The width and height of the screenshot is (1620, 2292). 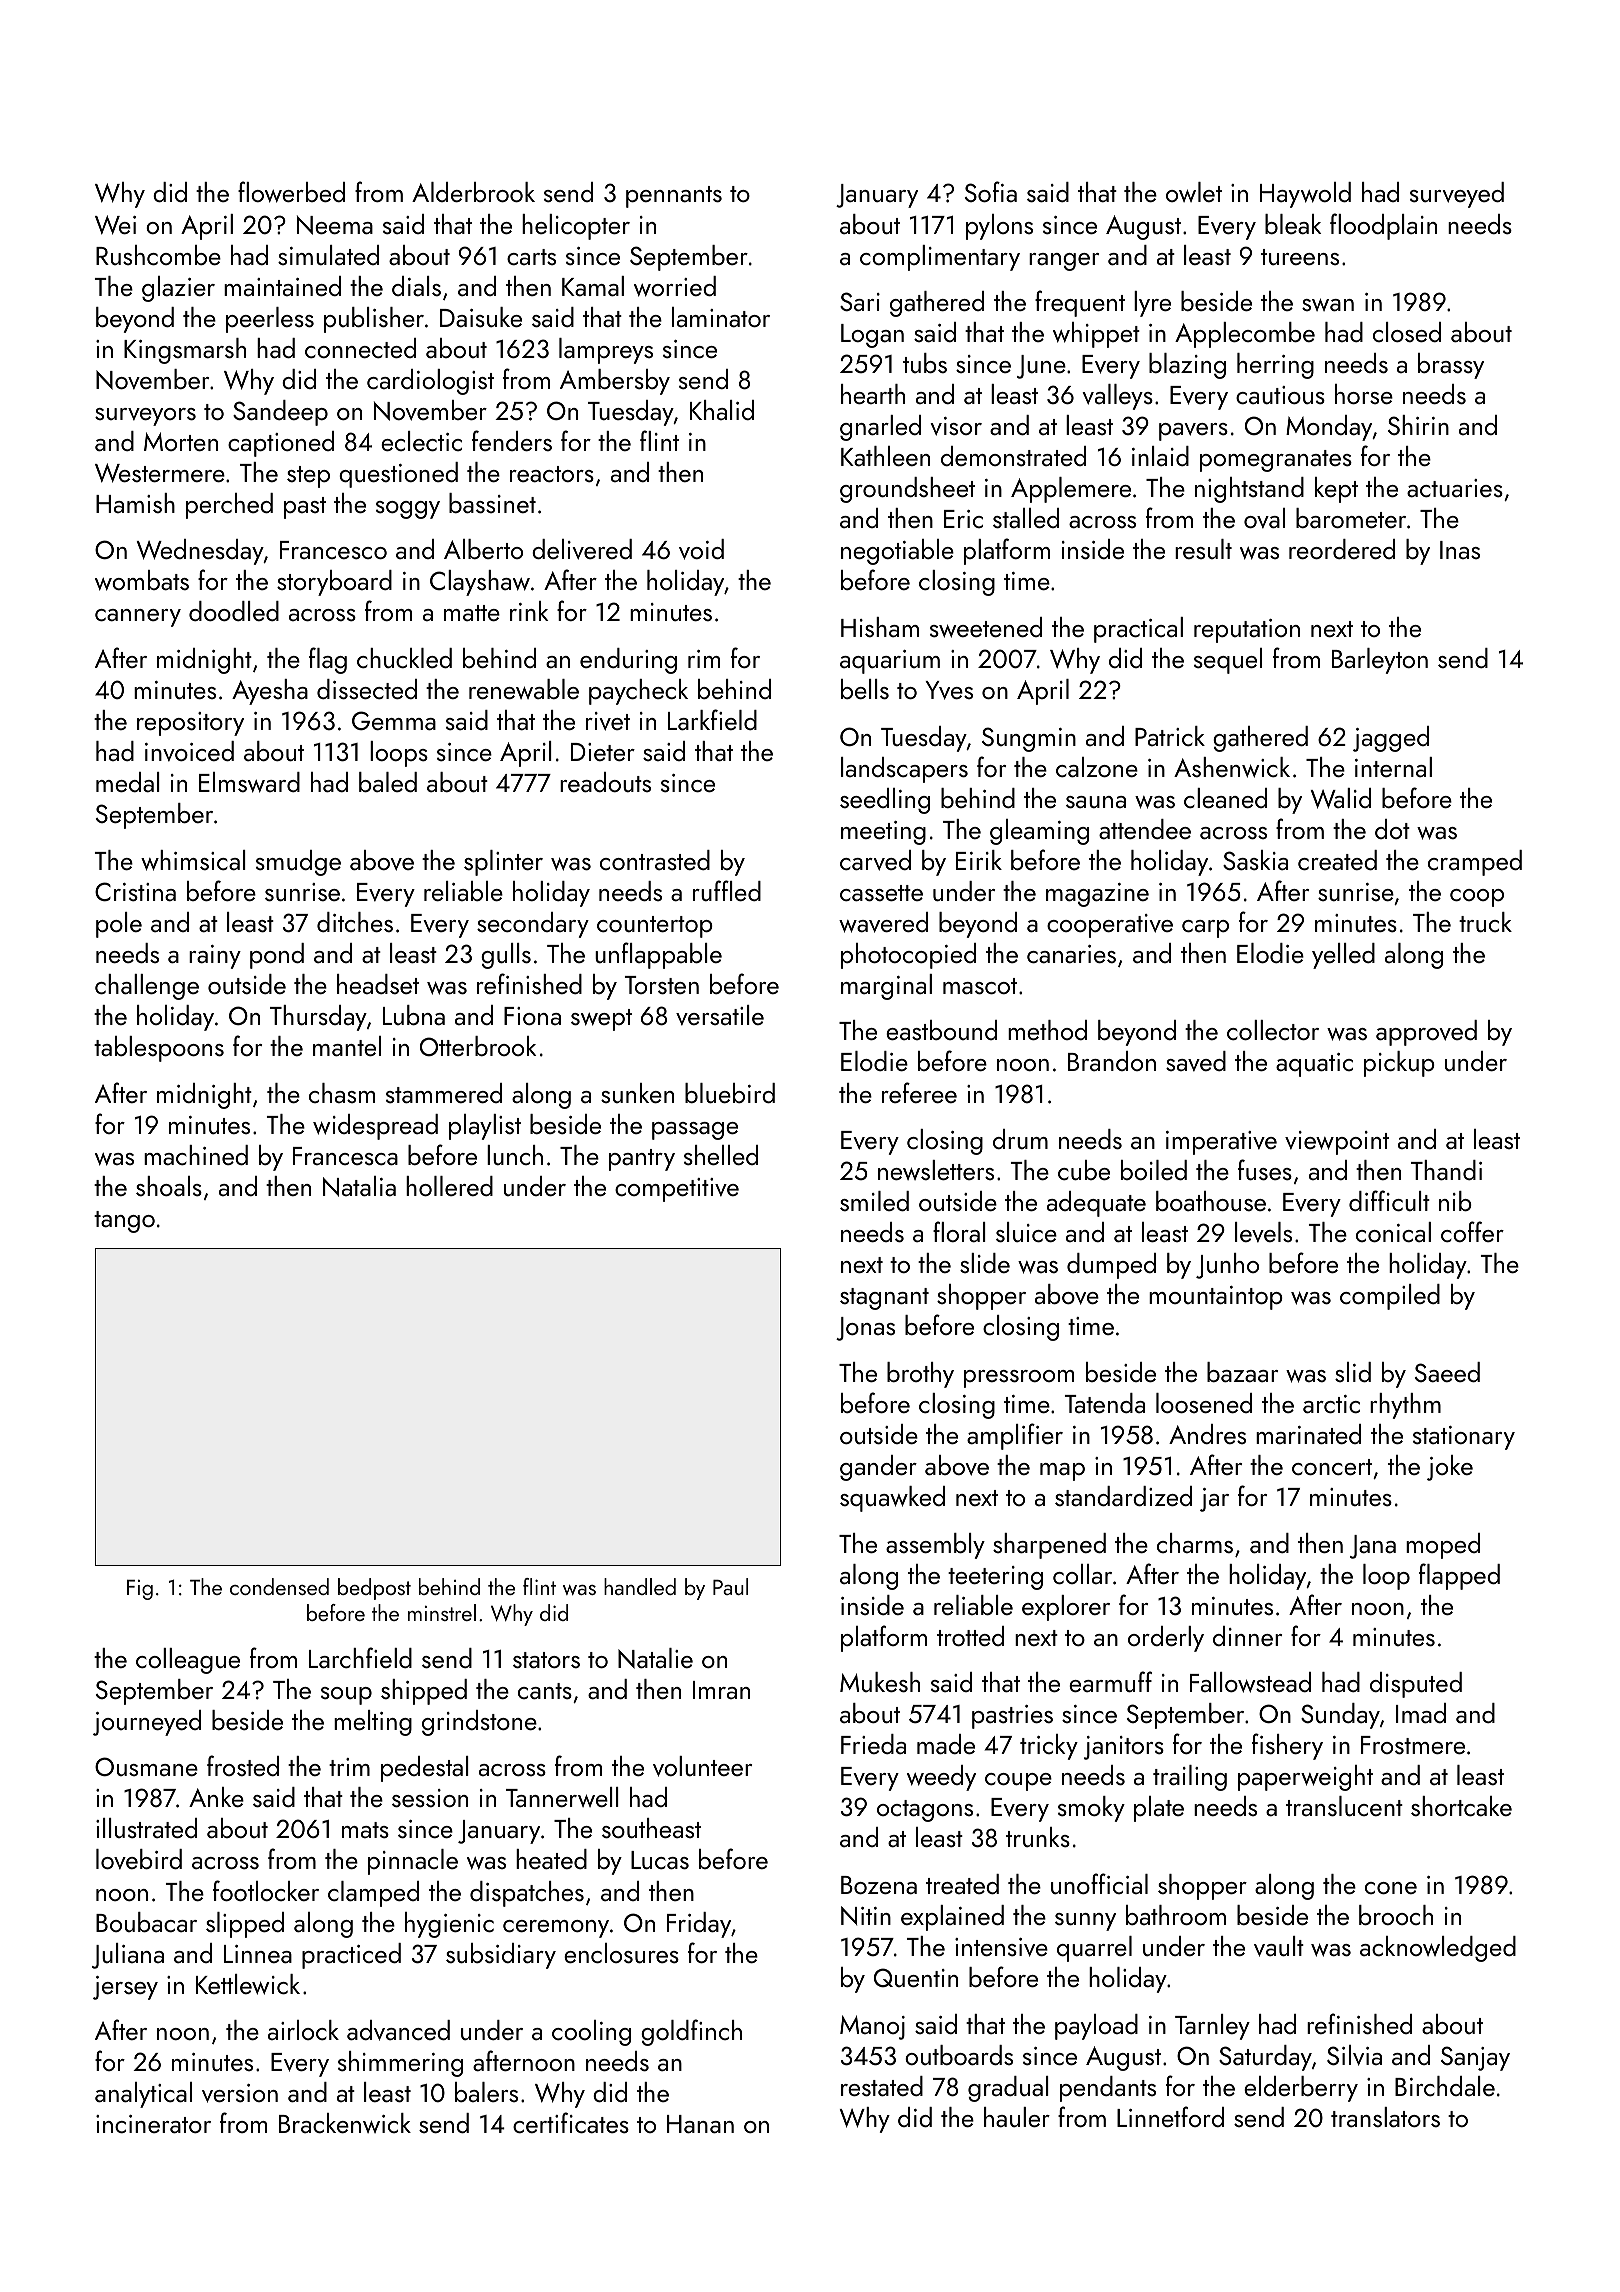 What do you see at coordinates (712, 719) in the screenshot?
I see `Larkfield` at bounding box center [712, 719].
